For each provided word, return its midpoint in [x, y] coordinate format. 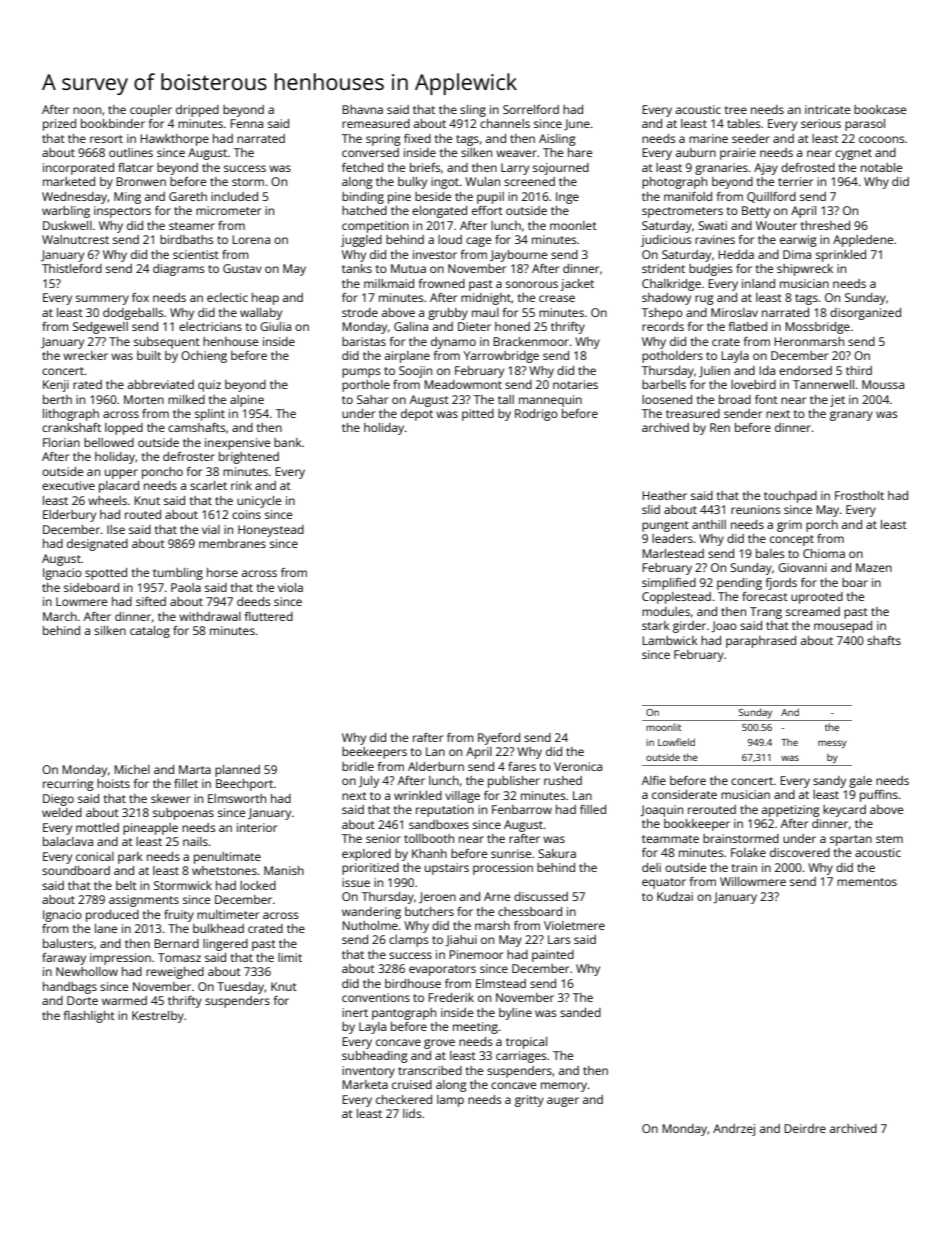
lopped [124, 429]
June [577, 125]
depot [417, 415]
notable [881, 167]
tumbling [178, 574]
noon [87, 110]
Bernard [176, 943]
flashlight [89, 1017]
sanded [580, 1012]
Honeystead [271, 531]
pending [739, 584]
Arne [497, 896]
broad [735, 399]
